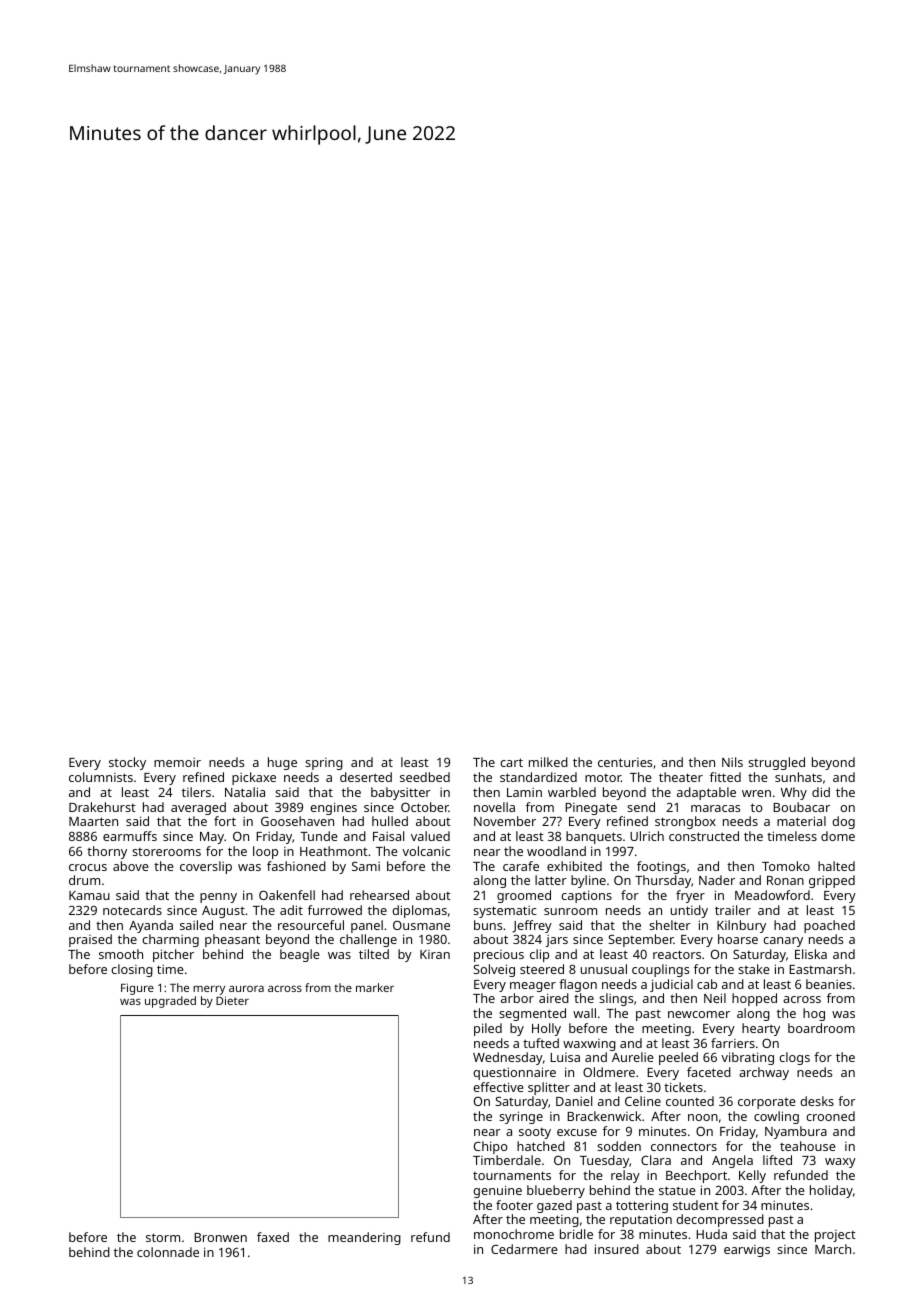 This screenshot has height=1308, width=924. I want to click on Nader, so click(717, 880).
